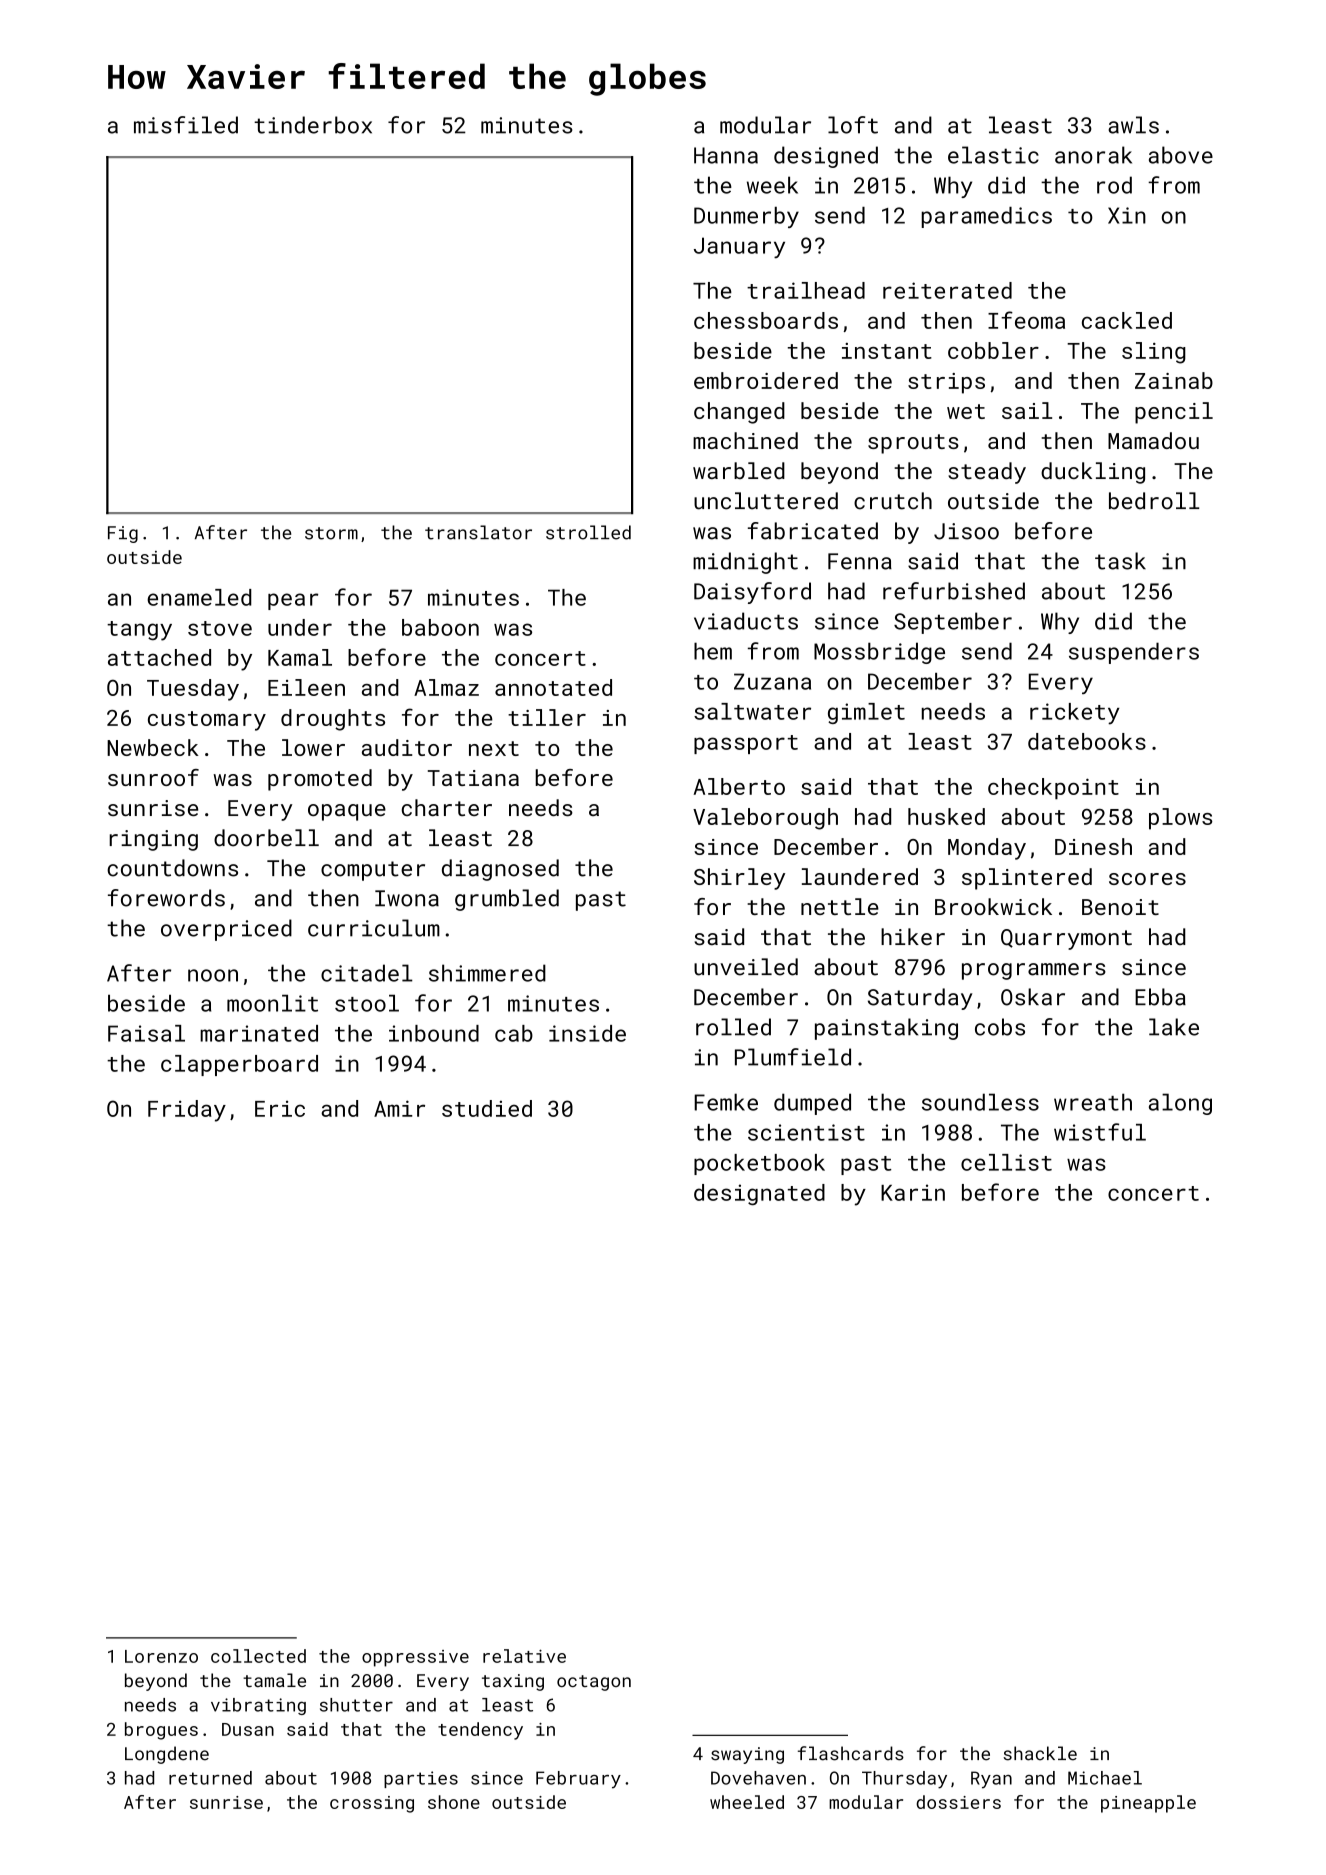 The width and height of the screenshot is (1326, 1875). I want to click on Plumfield, so click(793, 1057).
